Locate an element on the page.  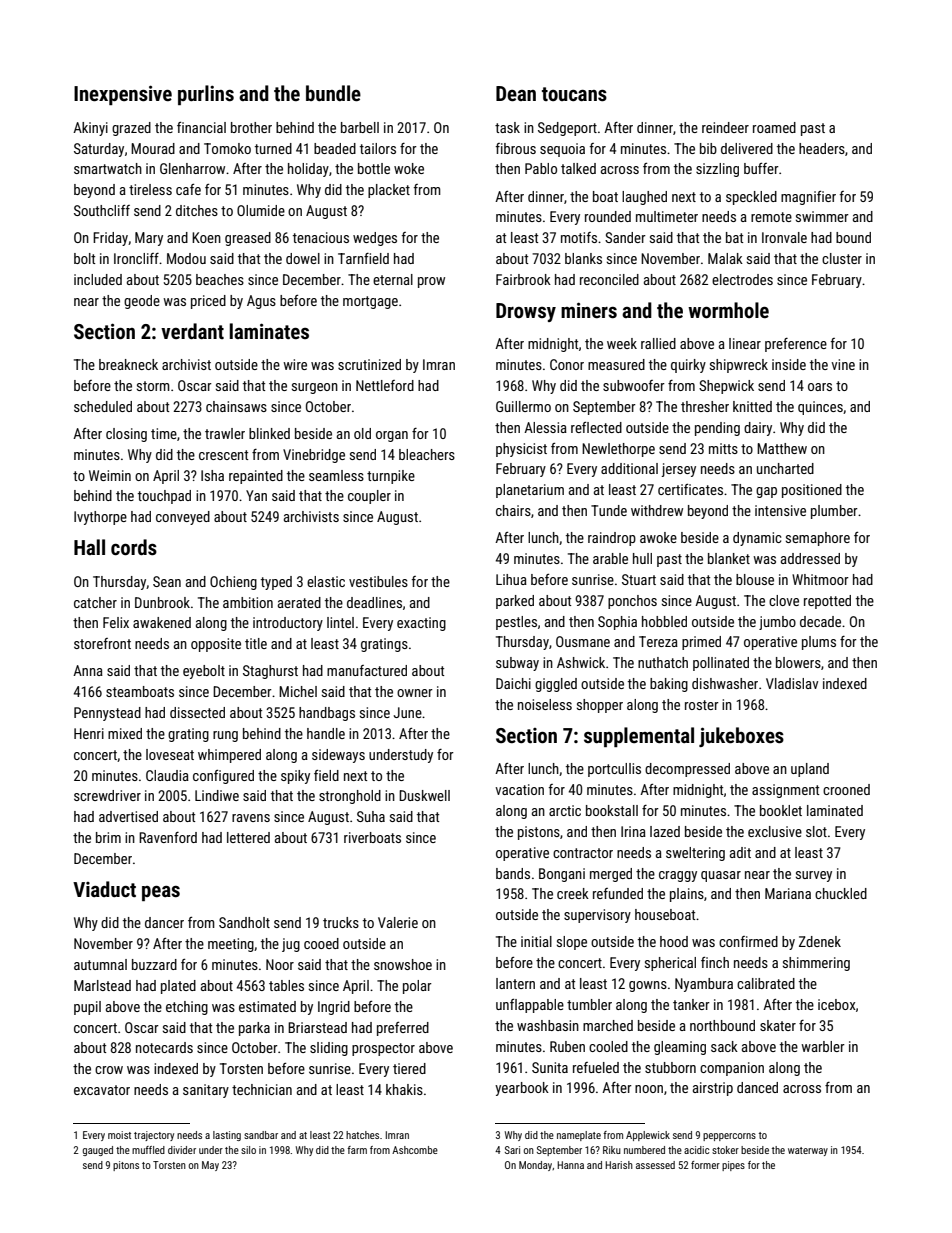
dancer is located at coordinates (164, 922).
